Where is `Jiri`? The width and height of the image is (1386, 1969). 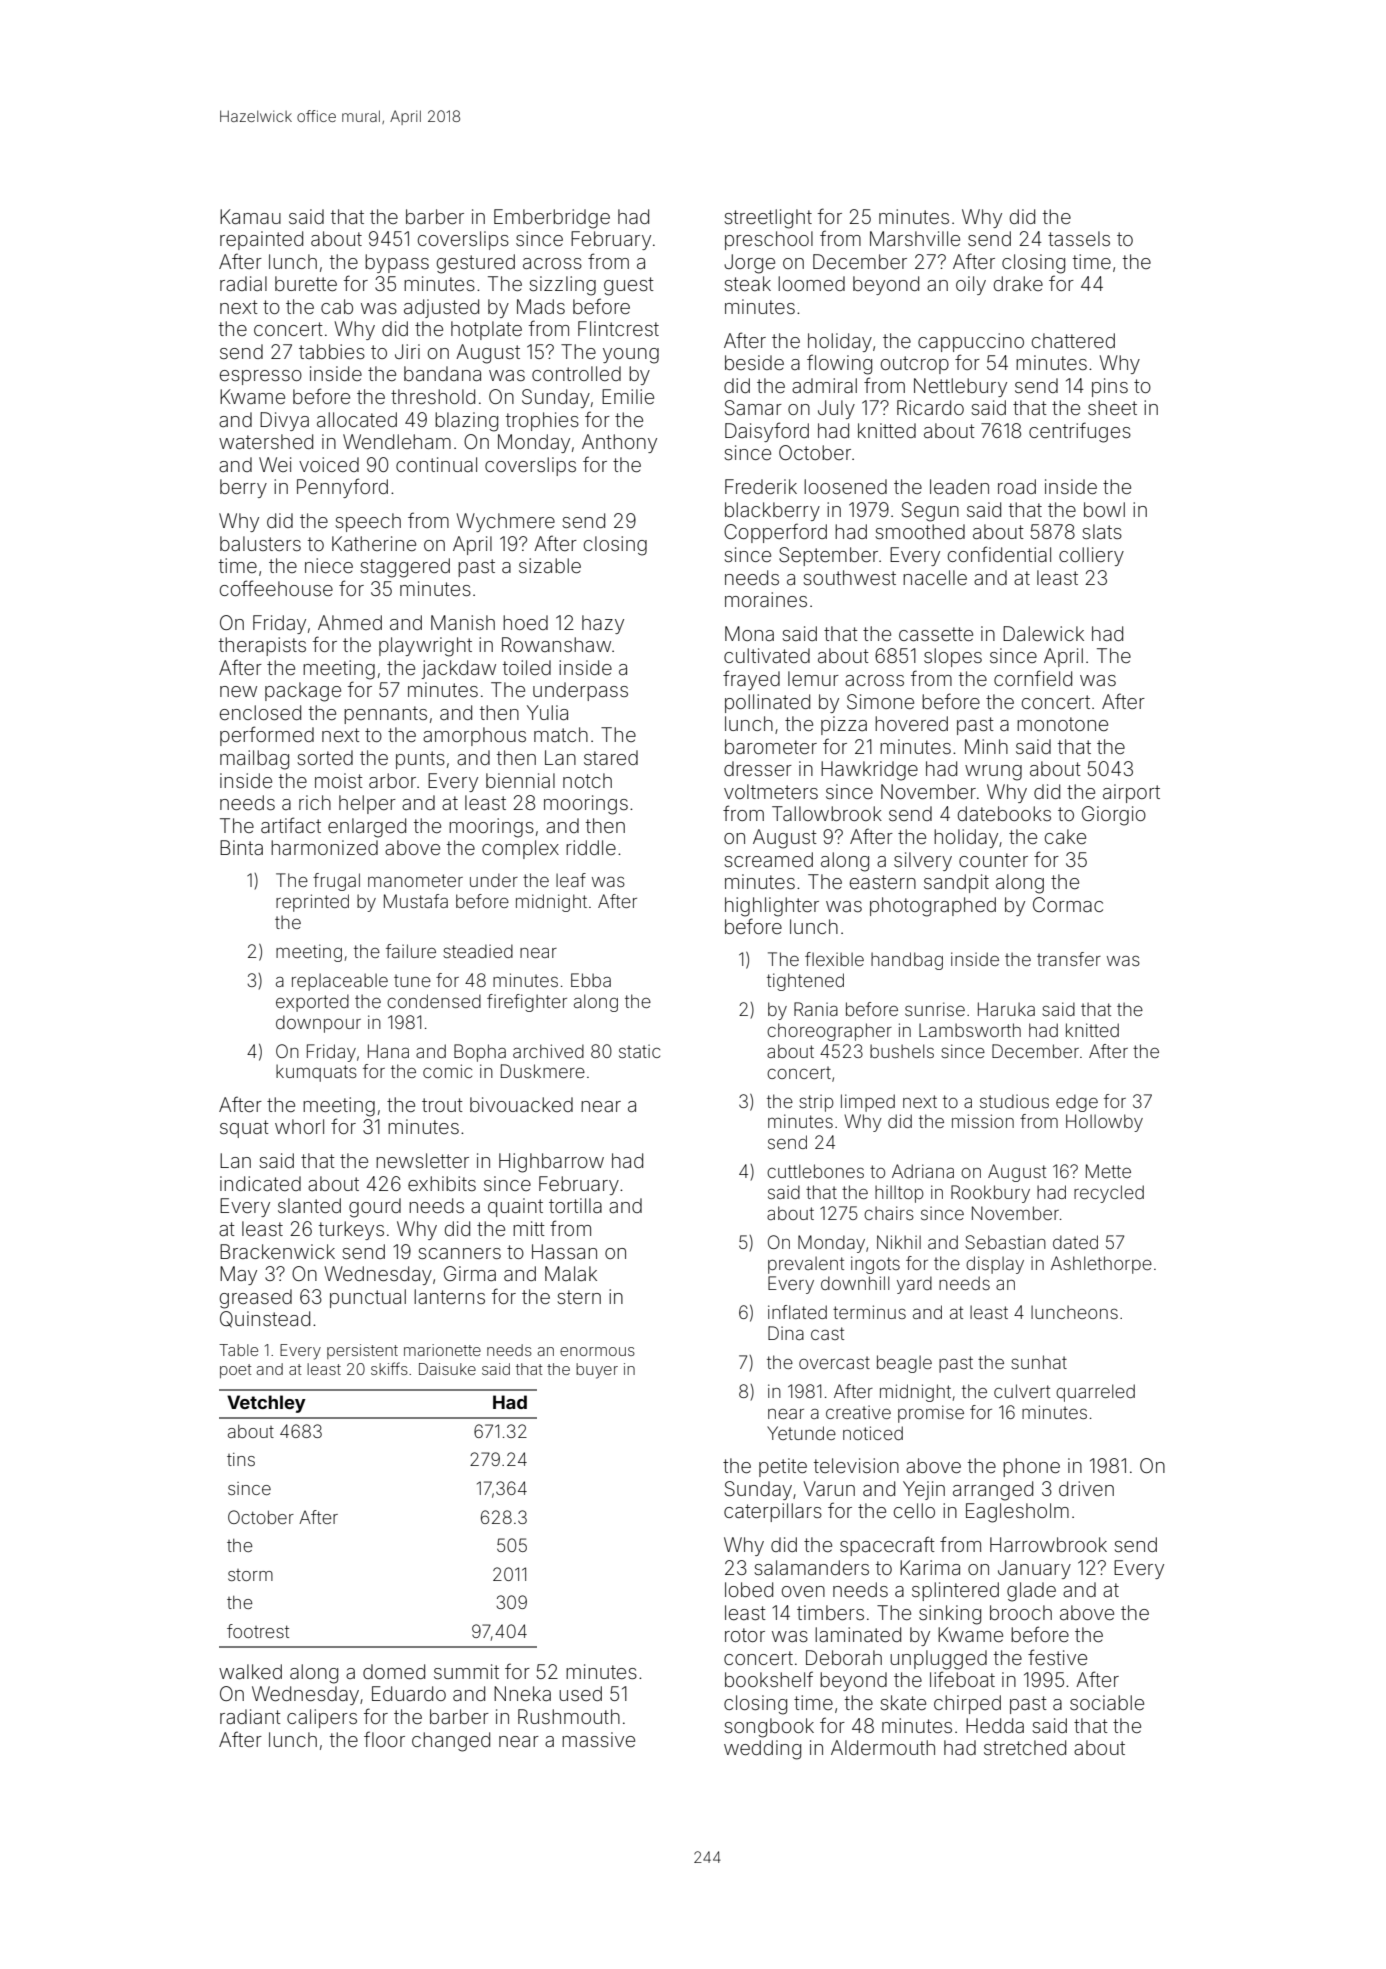 Jiri is located at coordinates (407, 351).
